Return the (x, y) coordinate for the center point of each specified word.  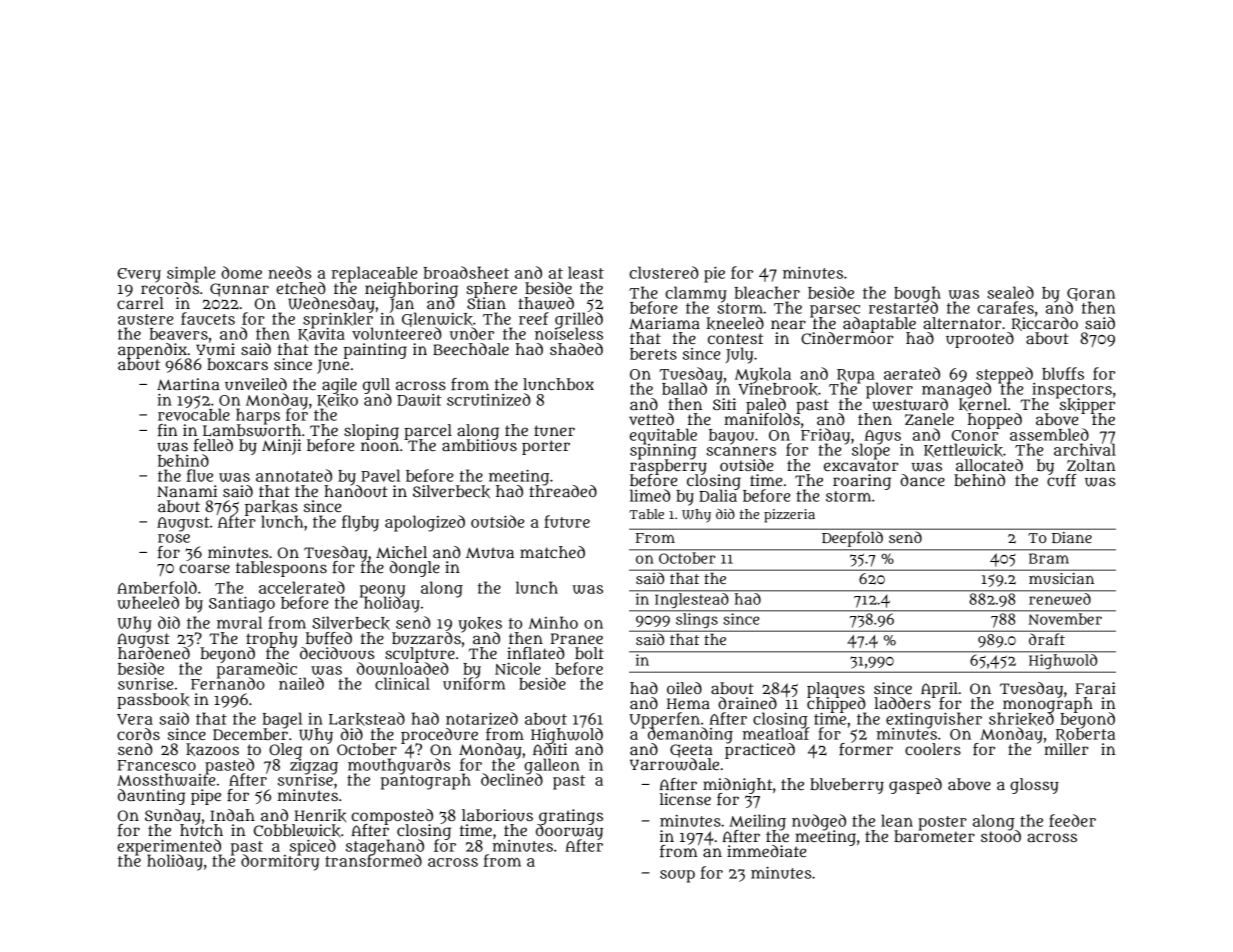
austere (145, 319)
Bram (1049, 558)
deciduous (337, 653)
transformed (373, 861)
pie (714, 274)
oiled (684, 688)
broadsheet (466, 272)
